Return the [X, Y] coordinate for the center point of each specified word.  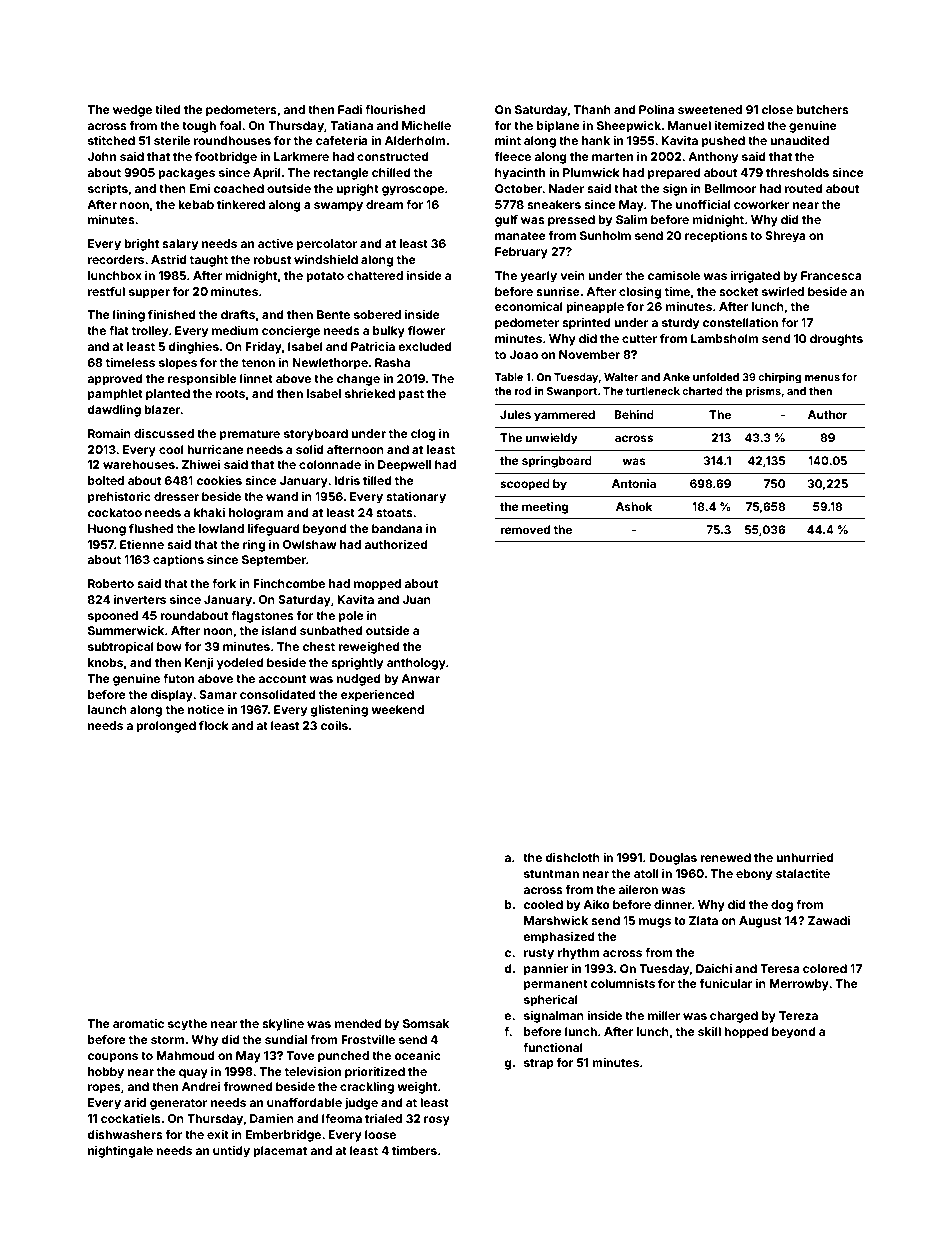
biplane [558, 127]
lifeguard [274, 530]
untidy [231, 1152]
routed [804, 188]
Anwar [420, 678]
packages [186, 174]
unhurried [805, 857]
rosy [437, 1121]
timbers [414, 1150]
